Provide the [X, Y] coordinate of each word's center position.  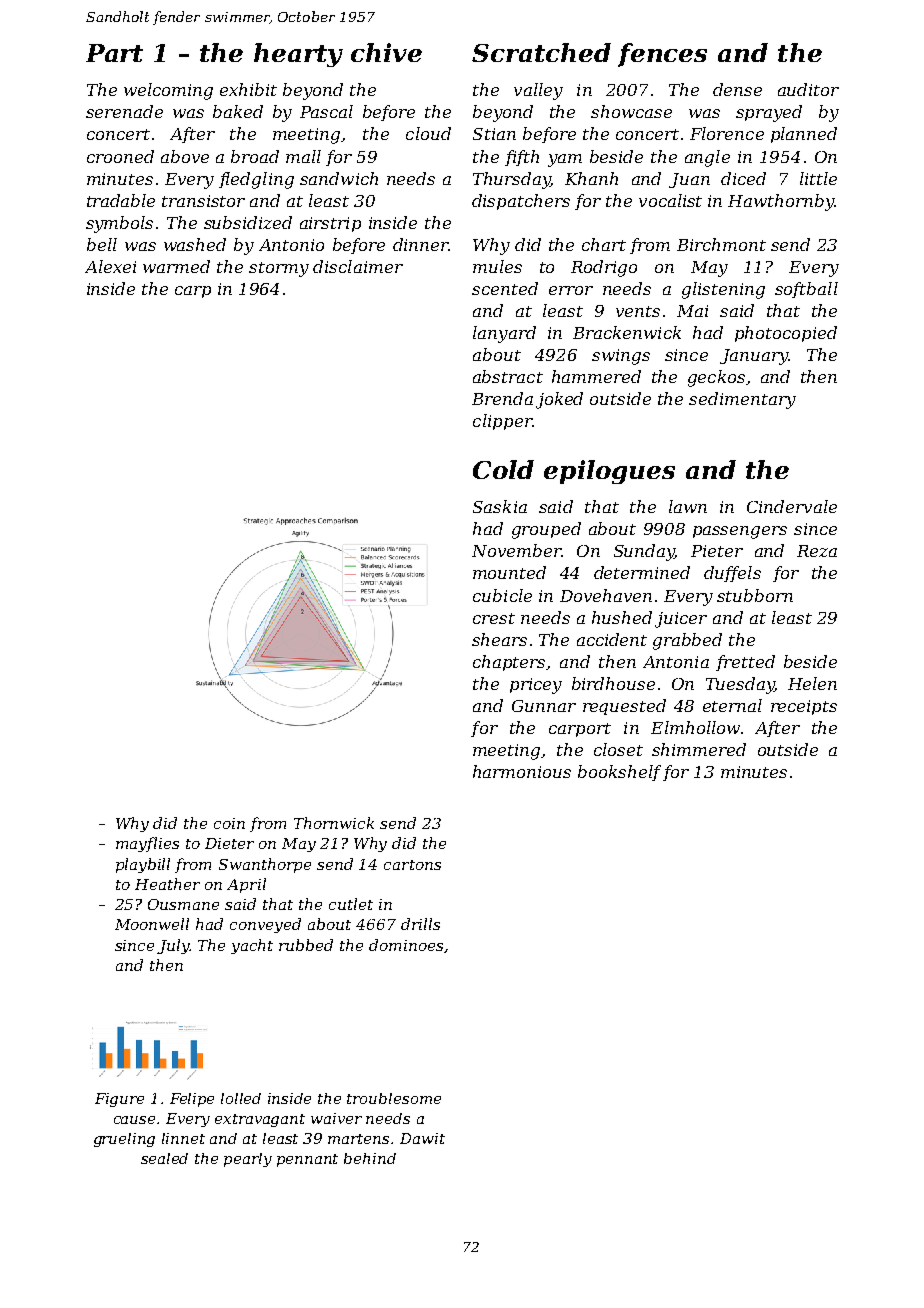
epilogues [609, 472]
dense [737, 89]
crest [494, 618]
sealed [164, 1158]
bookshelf [619, 773]
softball [806, 290]
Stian [494, 134]
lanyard [504, 334]
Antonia [676, 662]
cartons [412, 865]
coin [229, 823]
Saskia [500, 506]
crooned [120, 156]
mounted [509, 572]
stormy [279, 269]
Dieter [229, 843]
